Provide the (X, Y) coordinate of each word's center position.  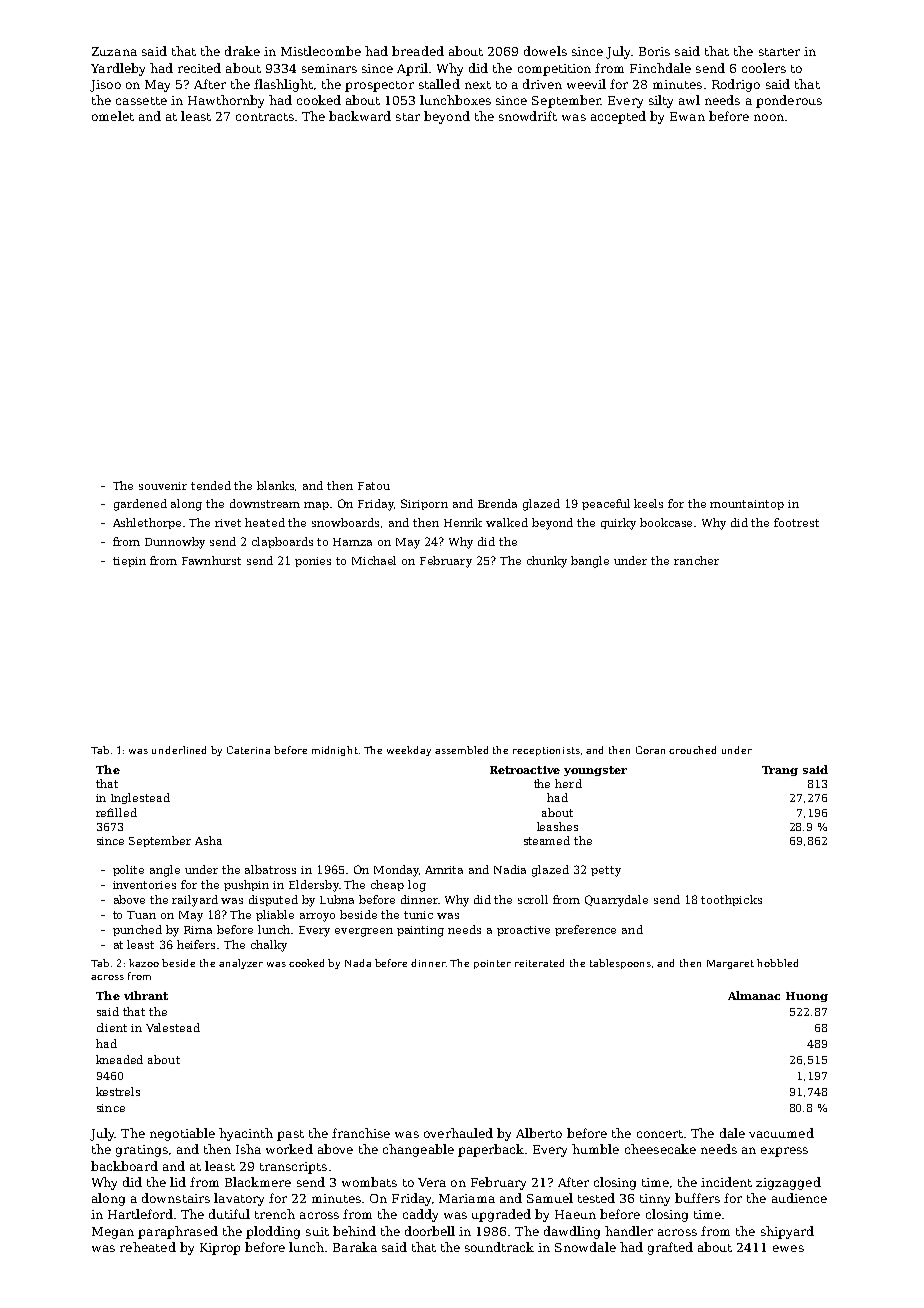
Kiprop (220, 1249)
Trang (780, 771)
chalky (269, 946)
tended (211, 485)
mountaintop (747, 505)
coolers (764, 68)
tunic (418, 915)
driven (542, 84)
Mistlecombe (321, 51)
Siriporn (424, 504)
